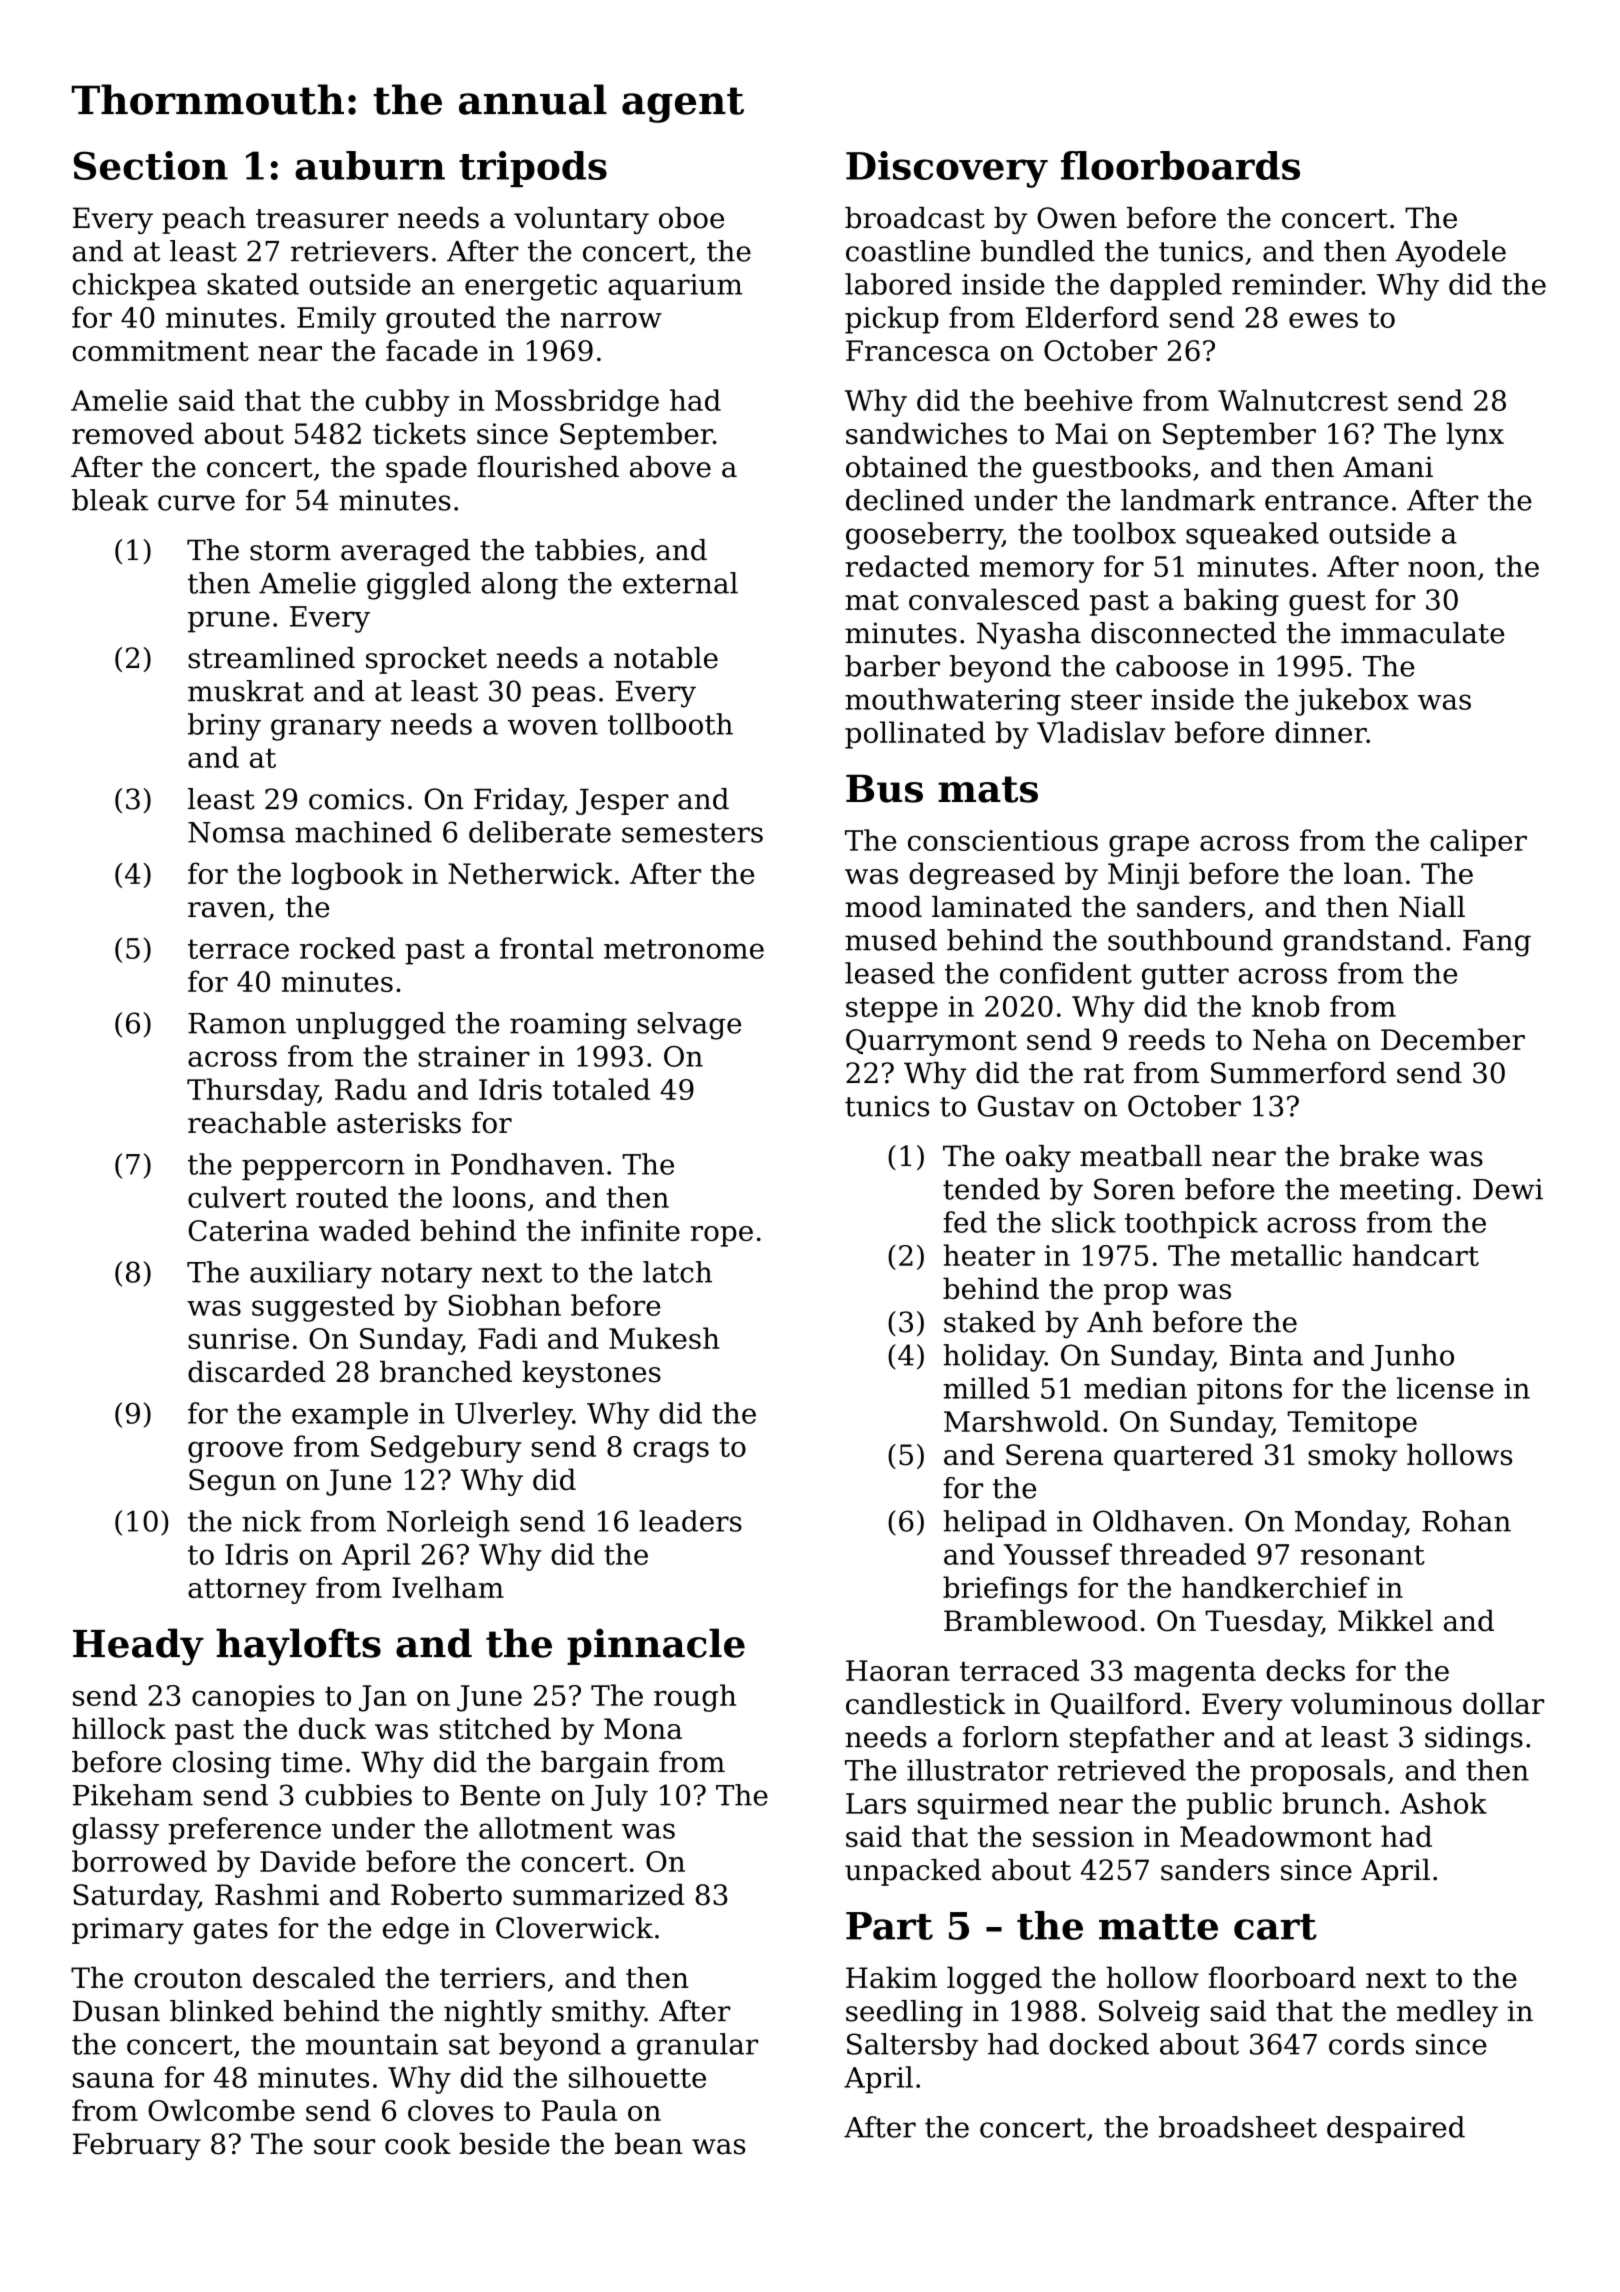 This page has height=2292, width=1620. Describe the element at coordinates (611, 320) in the page. I see `narrow` at that location.
